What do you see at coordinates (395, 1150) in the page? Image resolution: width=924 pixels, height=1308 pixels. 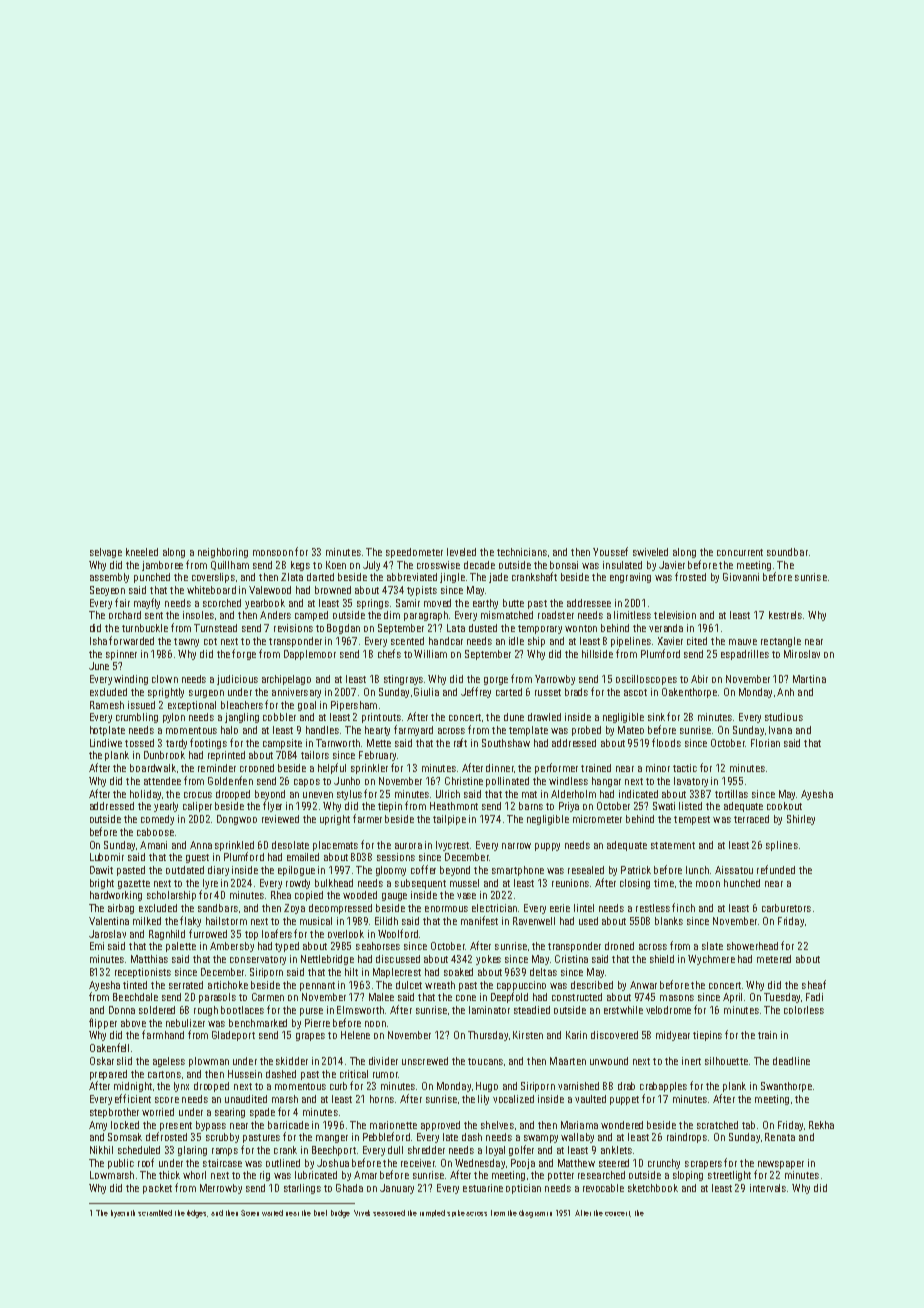 I see `dull` at bounding box center [395, 1150].
